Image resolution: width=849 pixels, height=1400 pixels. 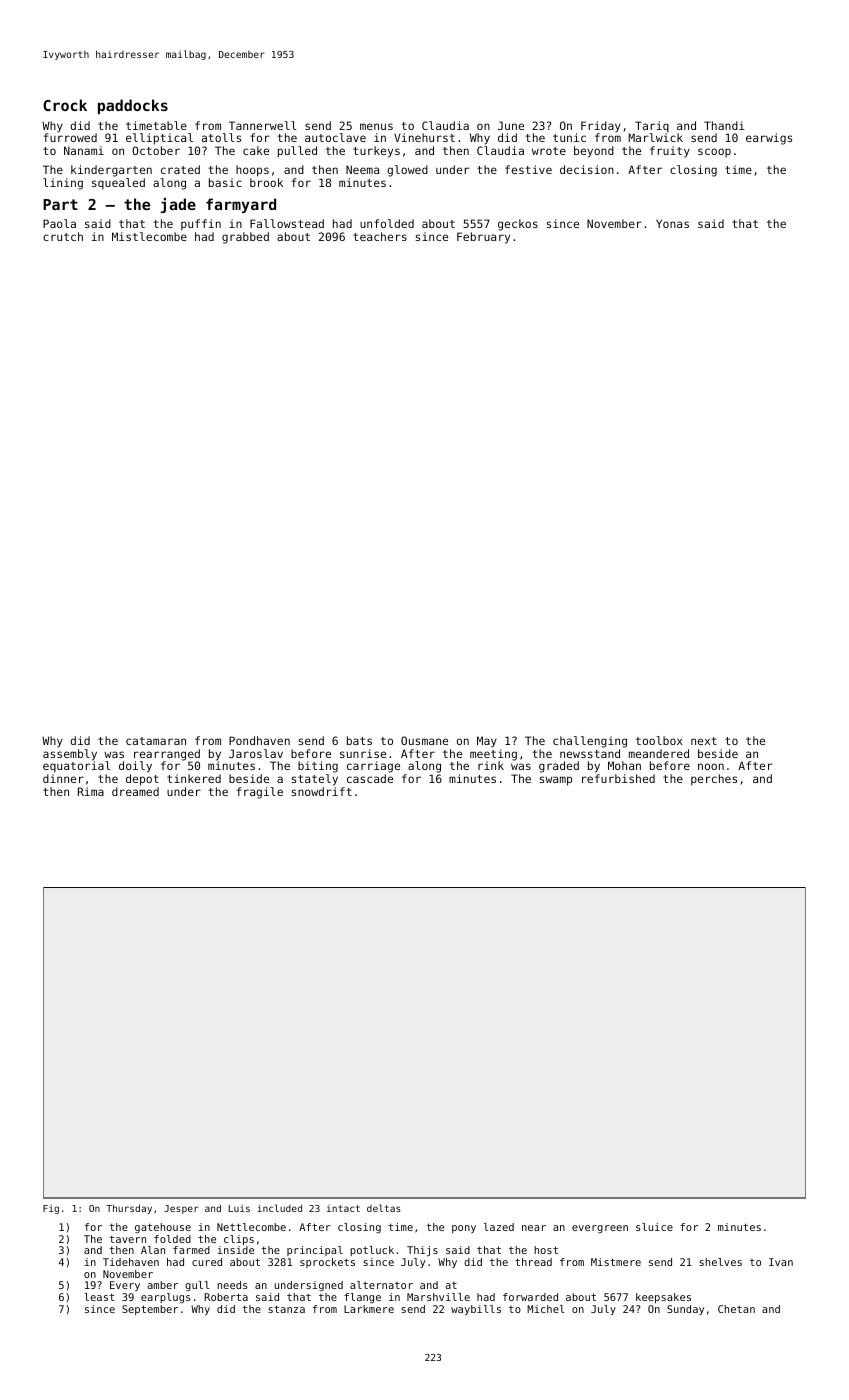 What do you see at coordinates (372, 1251) in the page?
I see `potluck` at bounding box center [372, 1251].
